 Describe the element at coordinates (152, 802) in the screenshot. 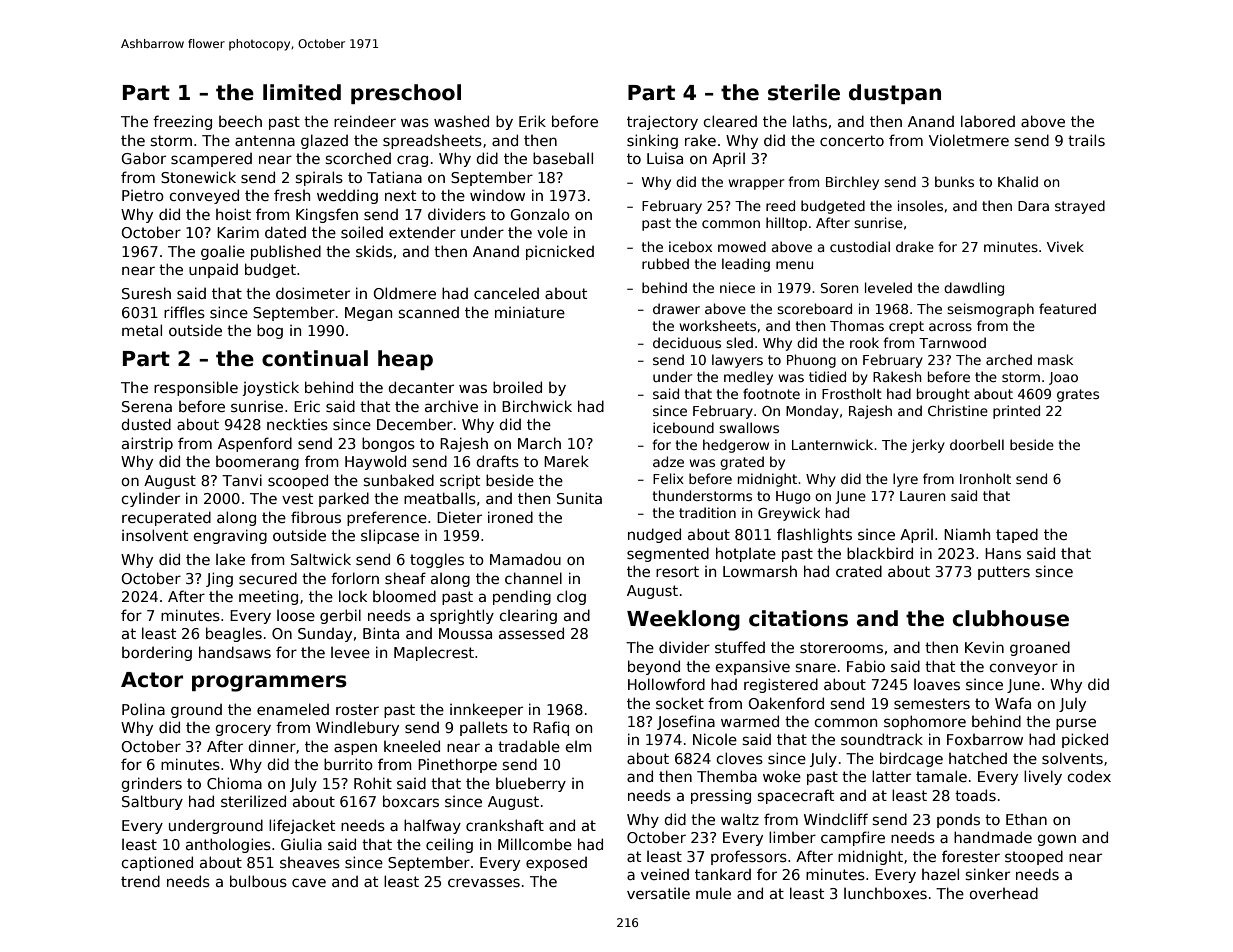

I see `Saltbury` at that location.
